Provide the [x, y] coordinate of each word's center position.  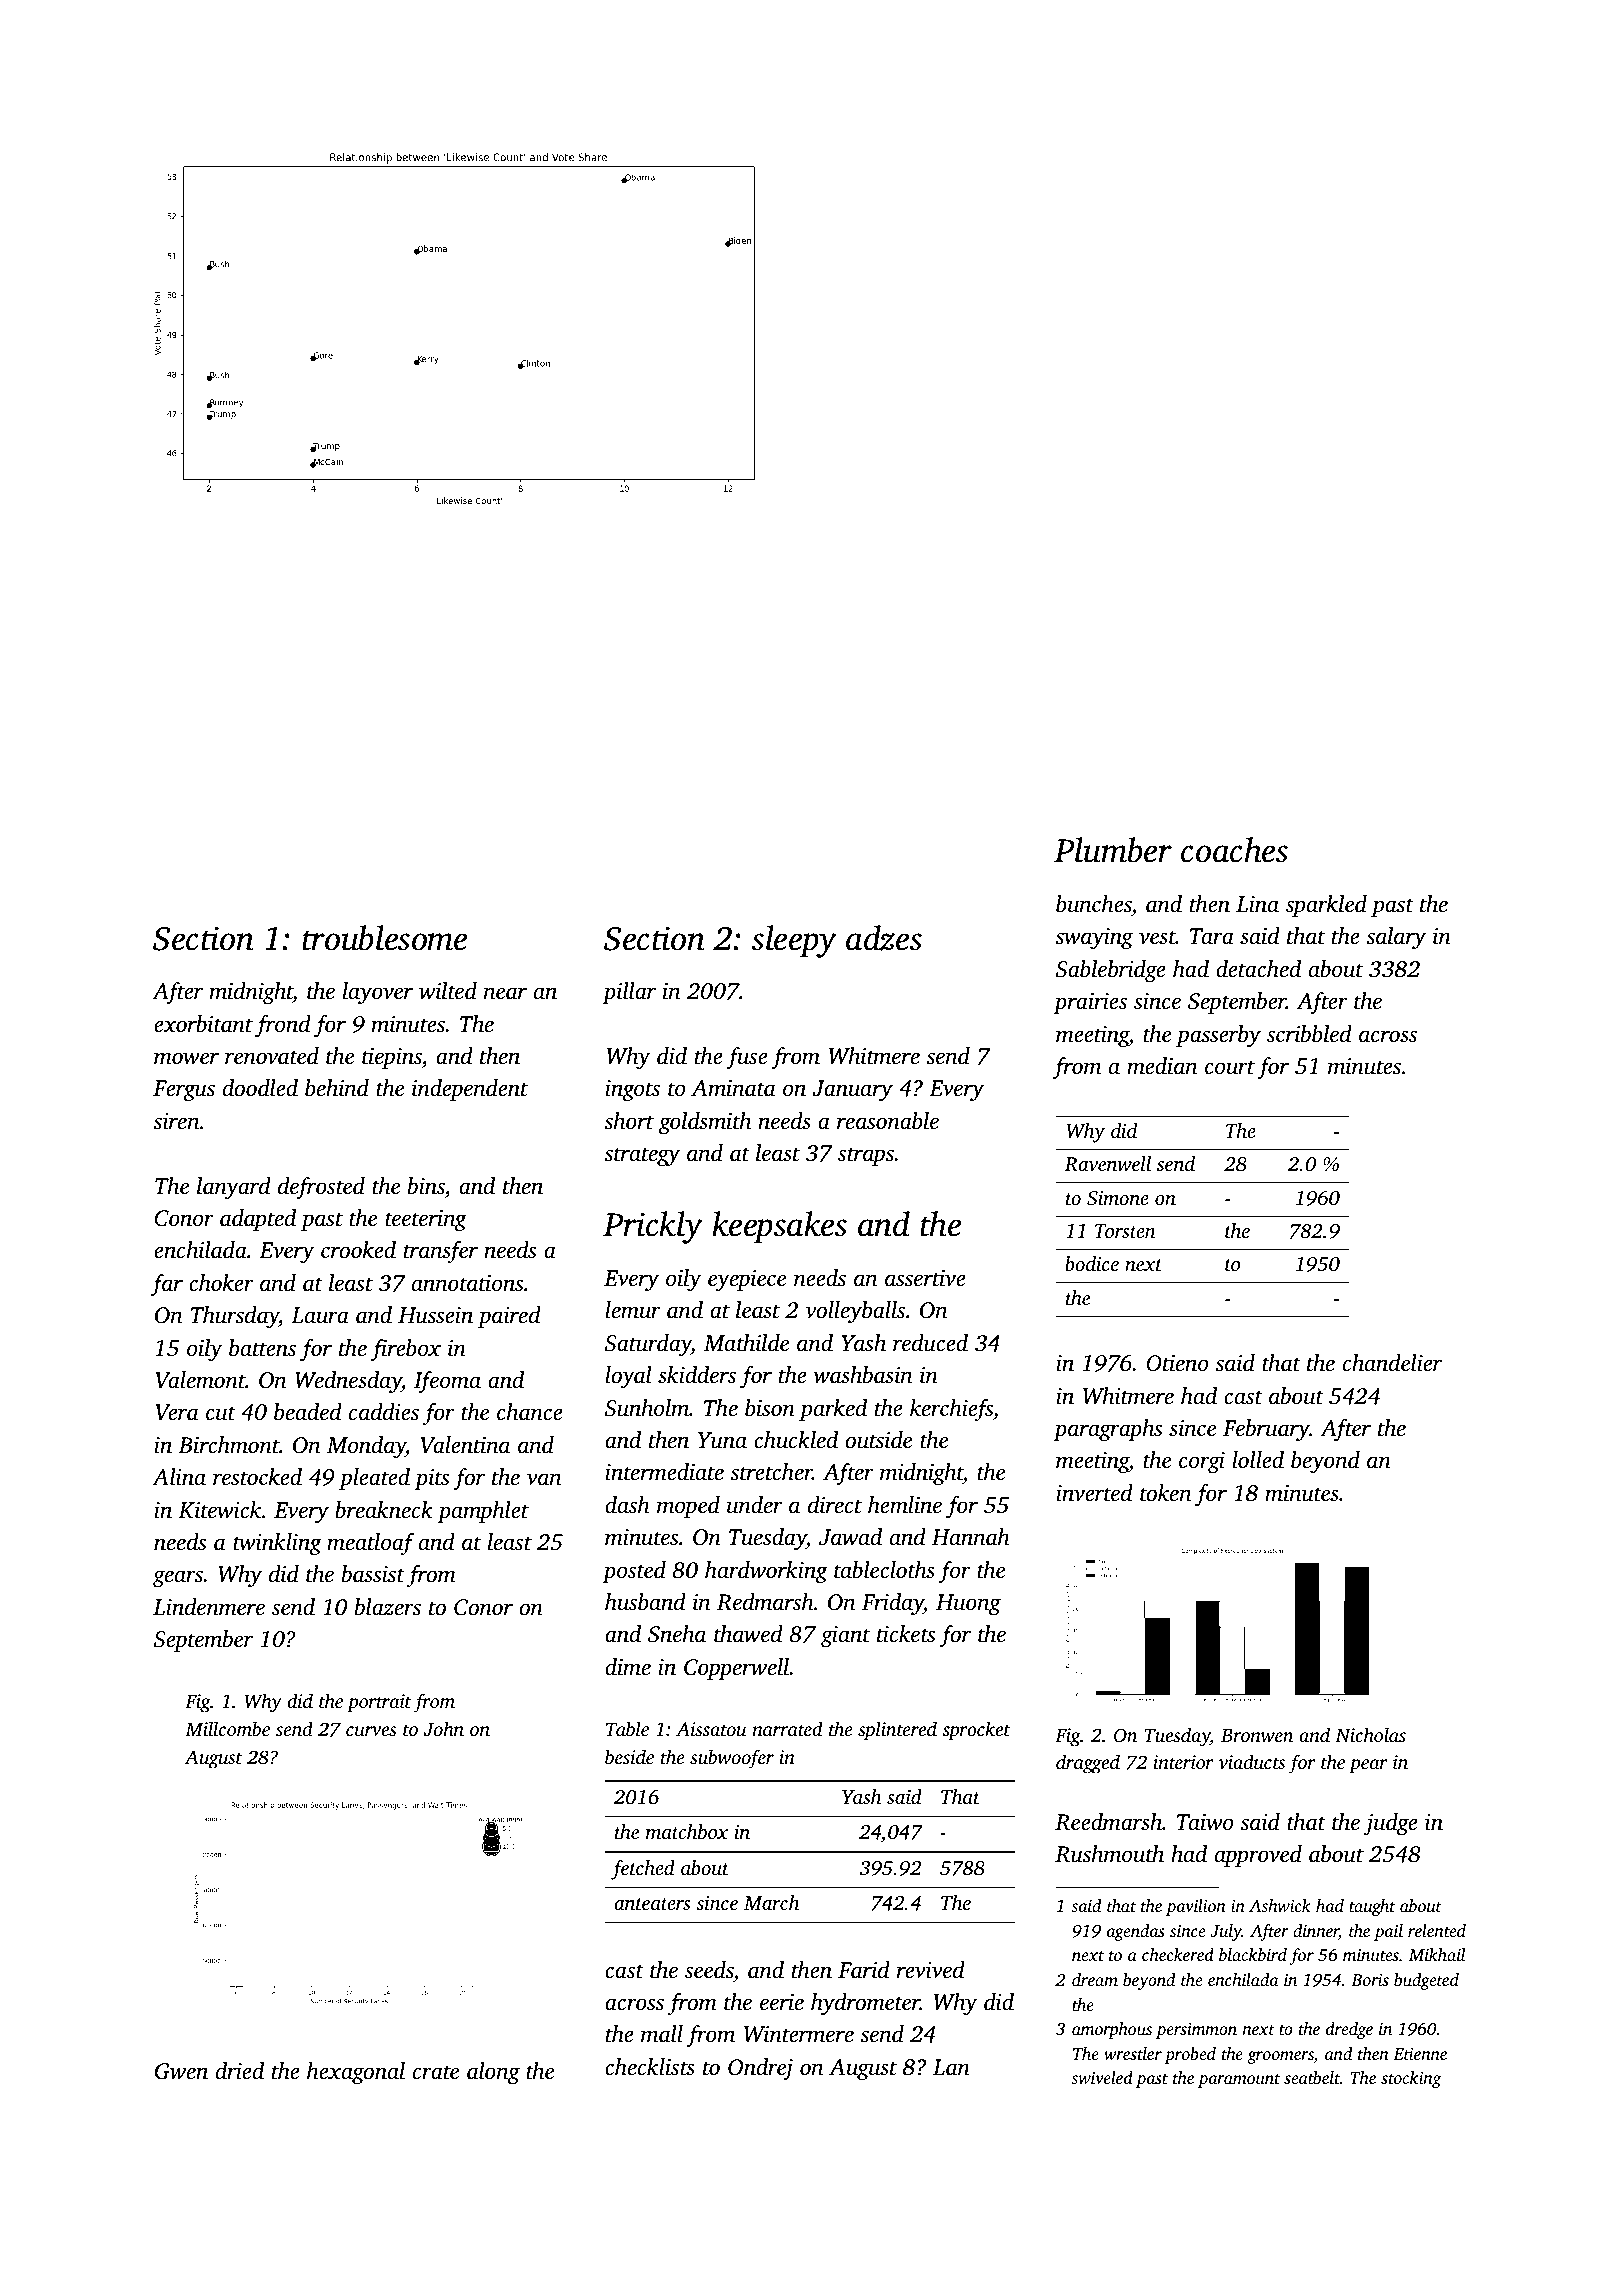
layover [378, 993]
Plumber [1113, 850]
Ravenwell [1108, 1164]
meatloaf [370, 1544]
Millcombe [227, 1728]
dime [628, 1667]
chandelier [1392, 1363]
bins [426, 1186]
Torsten [1125, 1231]
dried [240, 2071]
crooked [358, 1250]
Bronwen [1257, 1736]
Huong [968, 1605]
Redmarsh [765, 1602]
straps [866, 1156]
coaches [1234, 850]
